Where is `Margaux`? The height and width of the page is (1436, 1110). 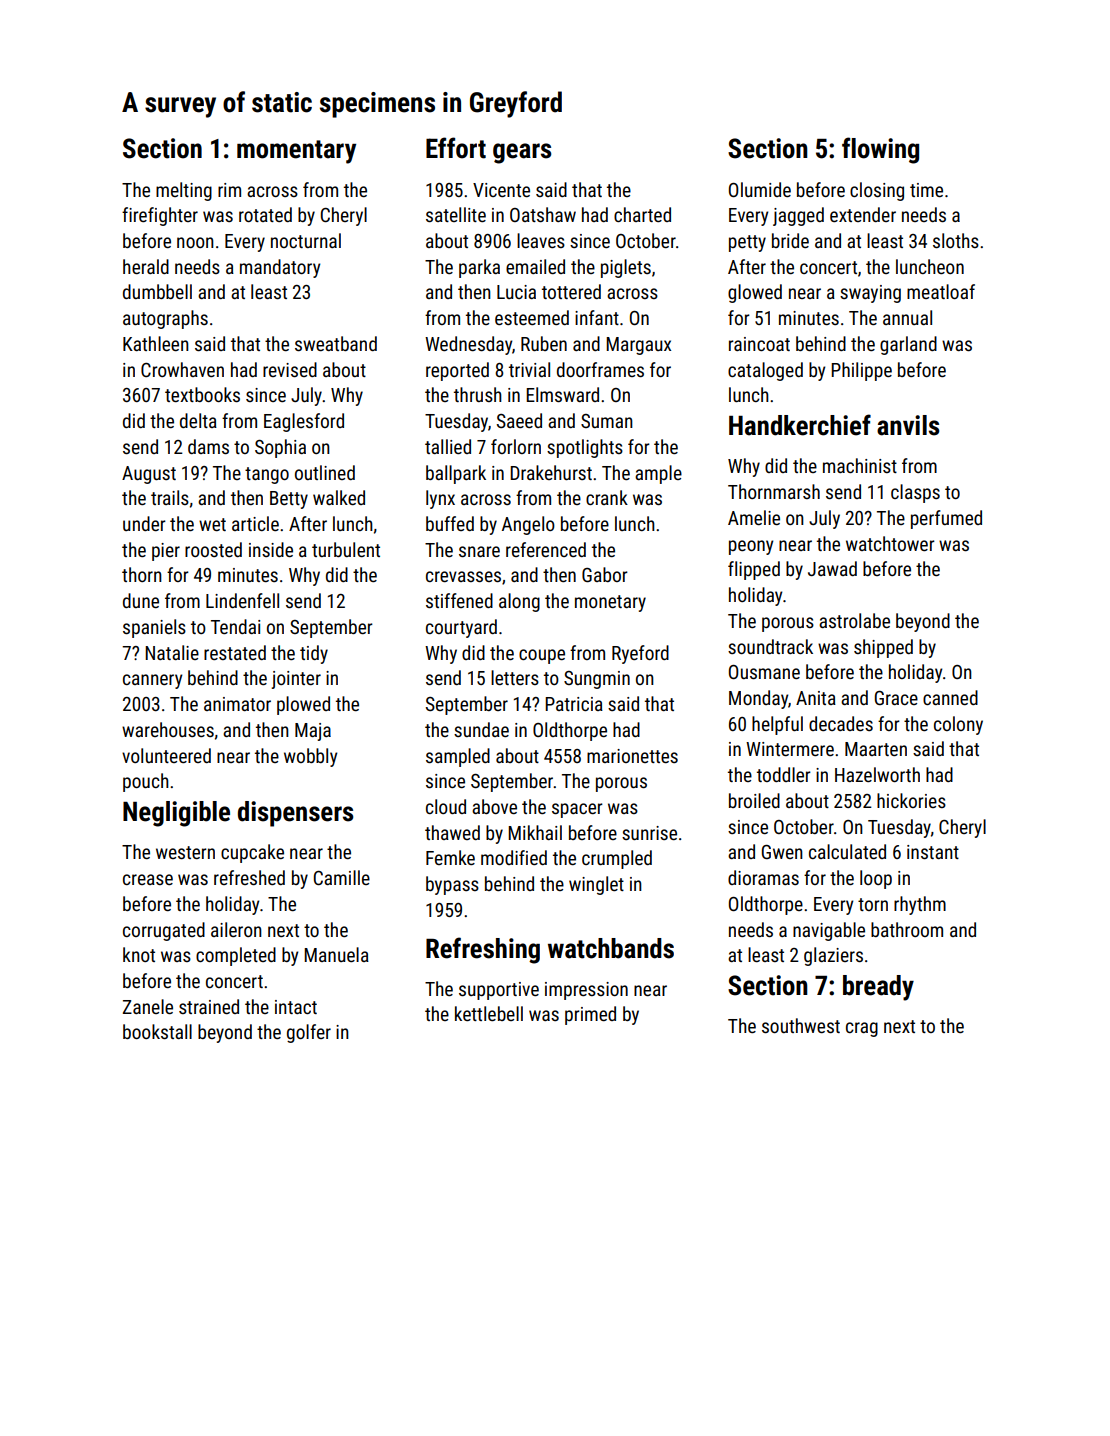 Margaux is located at coordinates (638, 346).
